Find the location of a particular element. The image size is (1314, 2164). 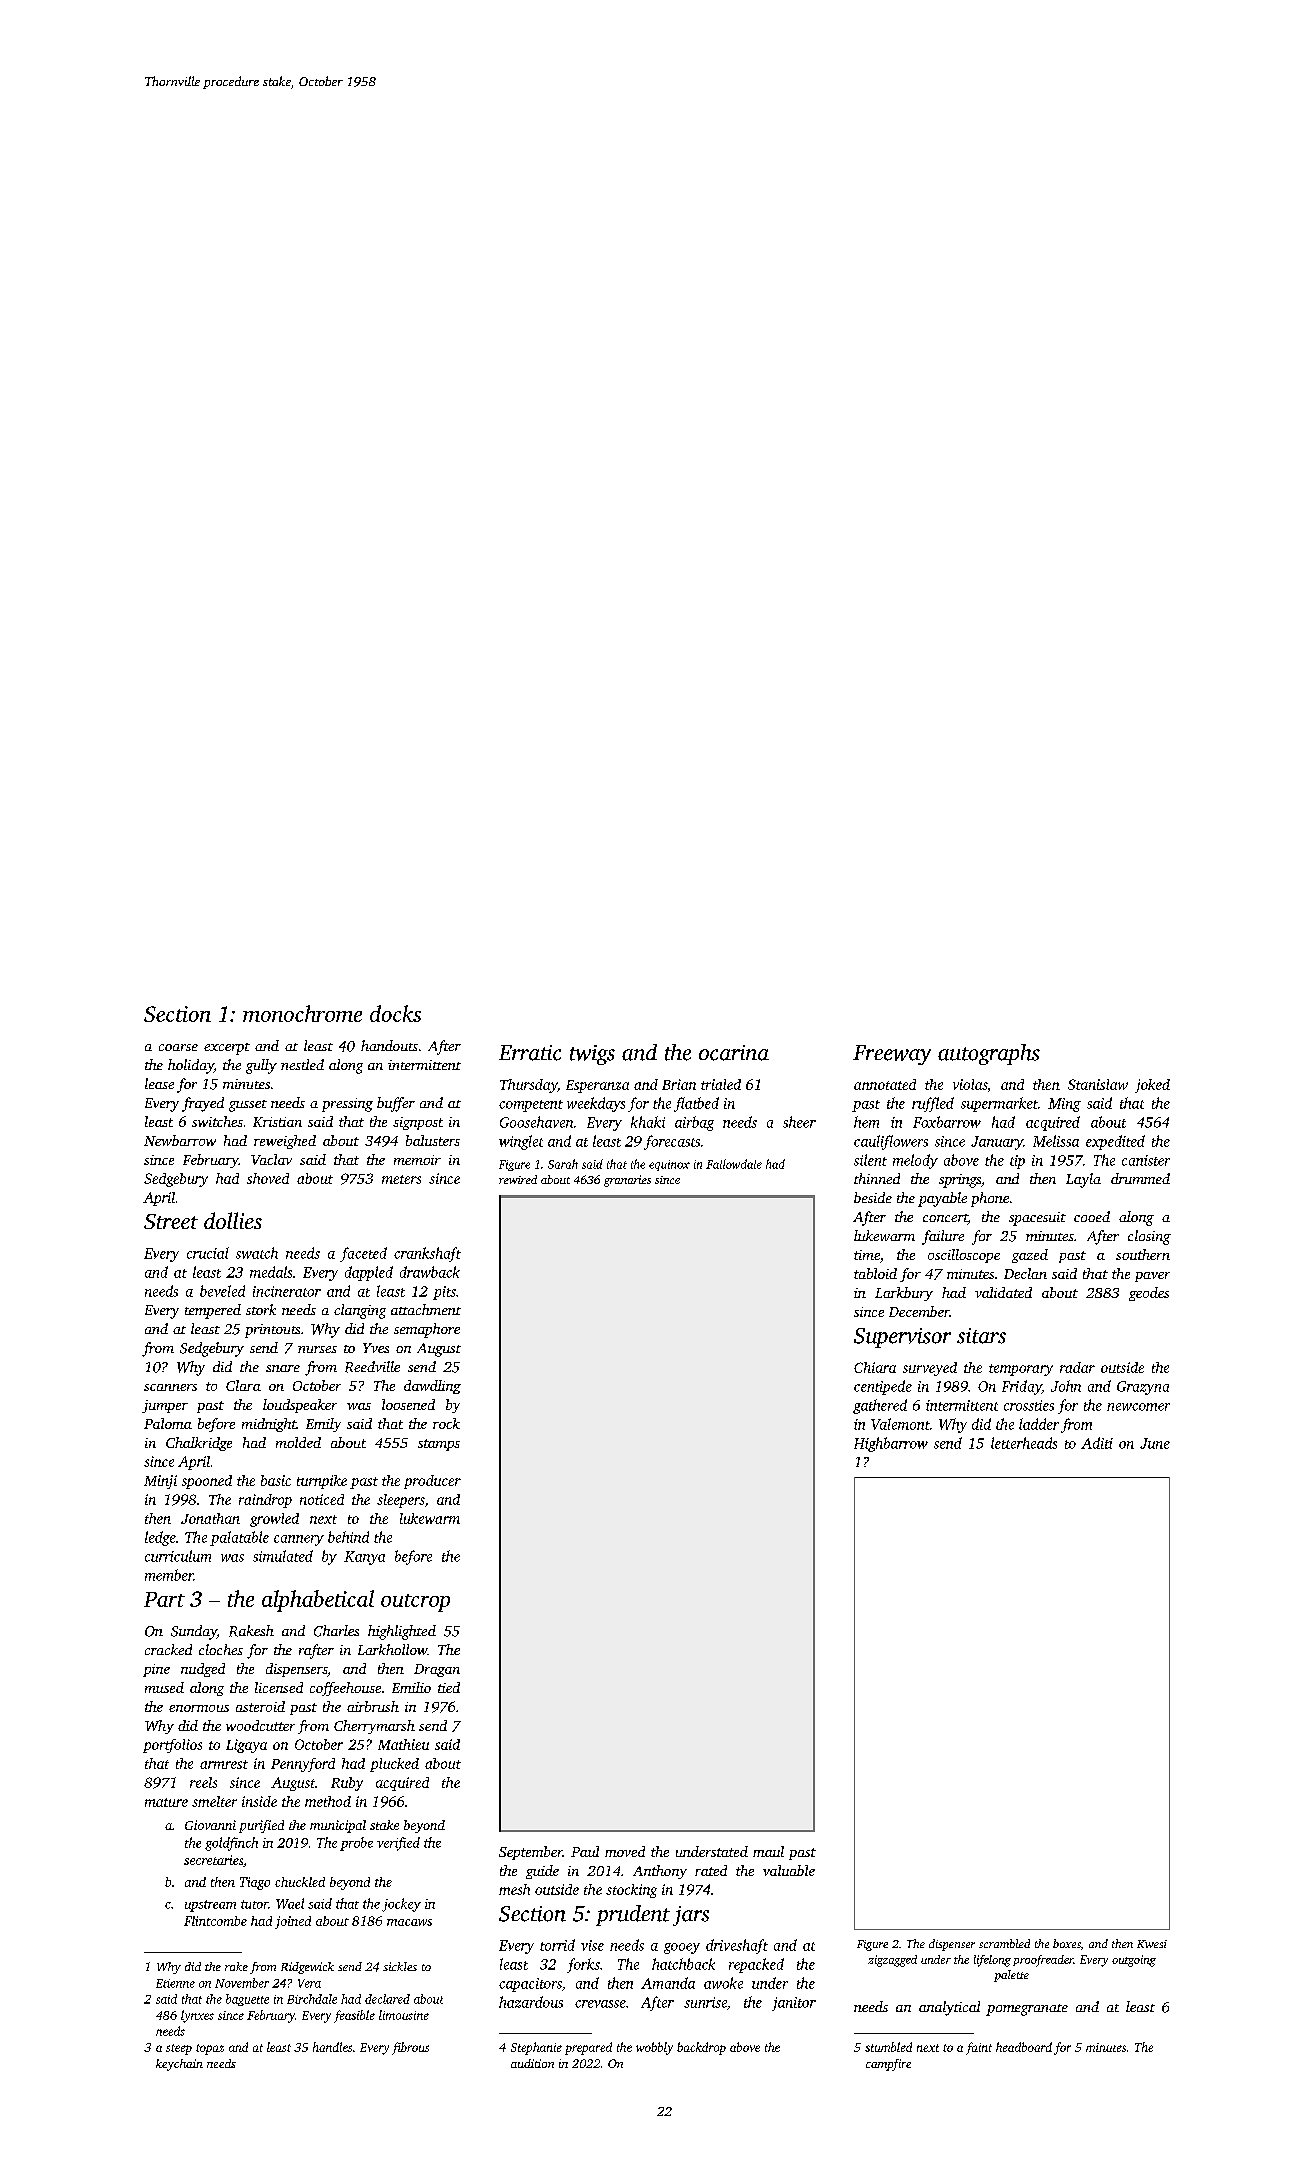

moved is located at coordinates (625, 1851).
